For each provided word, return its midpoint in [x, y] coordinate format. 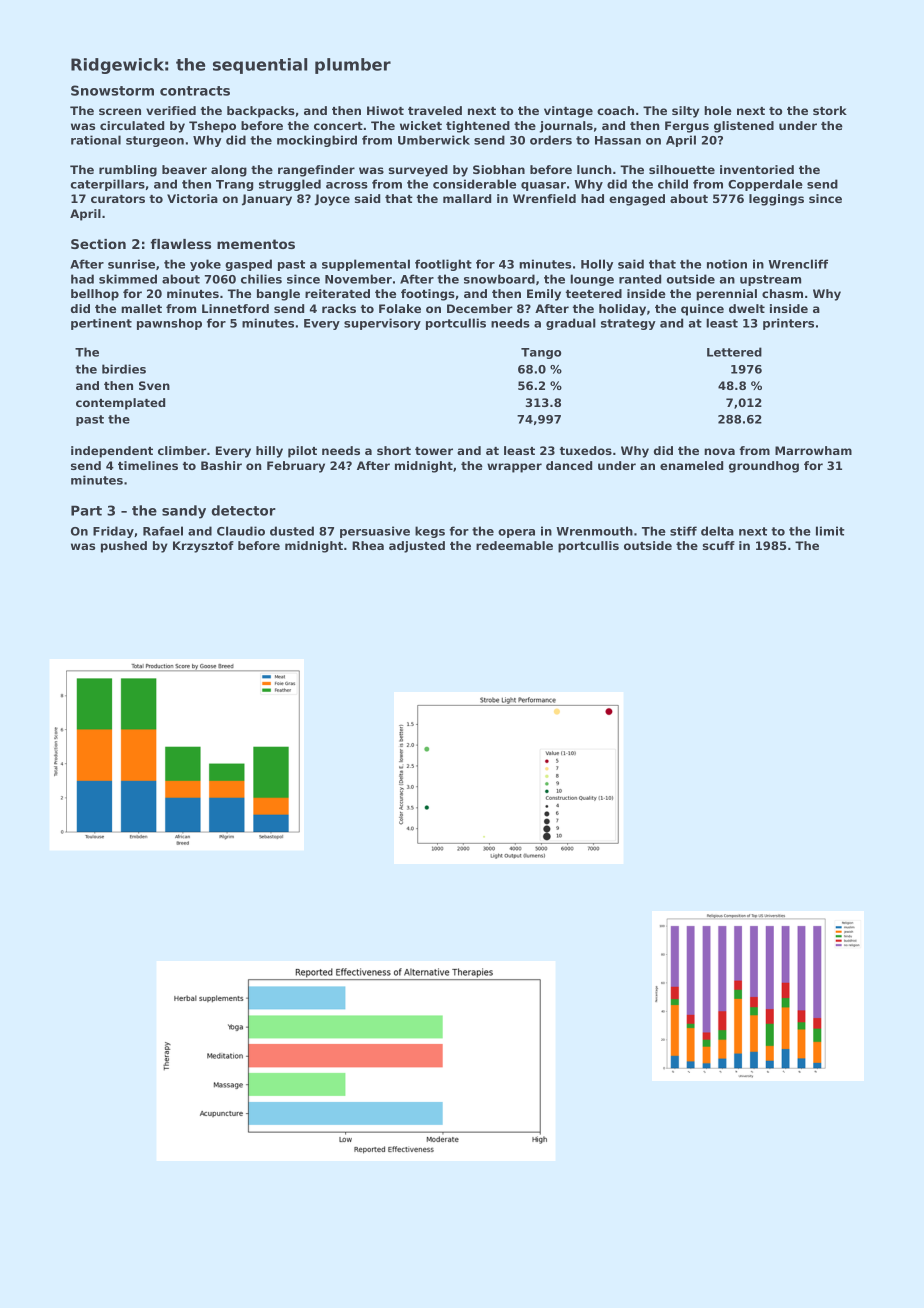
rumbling [128, 171]
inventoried [757, 169]
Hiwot [385, 110]
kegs [430, 532]
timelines [148, 465]
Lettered [734, 352]
